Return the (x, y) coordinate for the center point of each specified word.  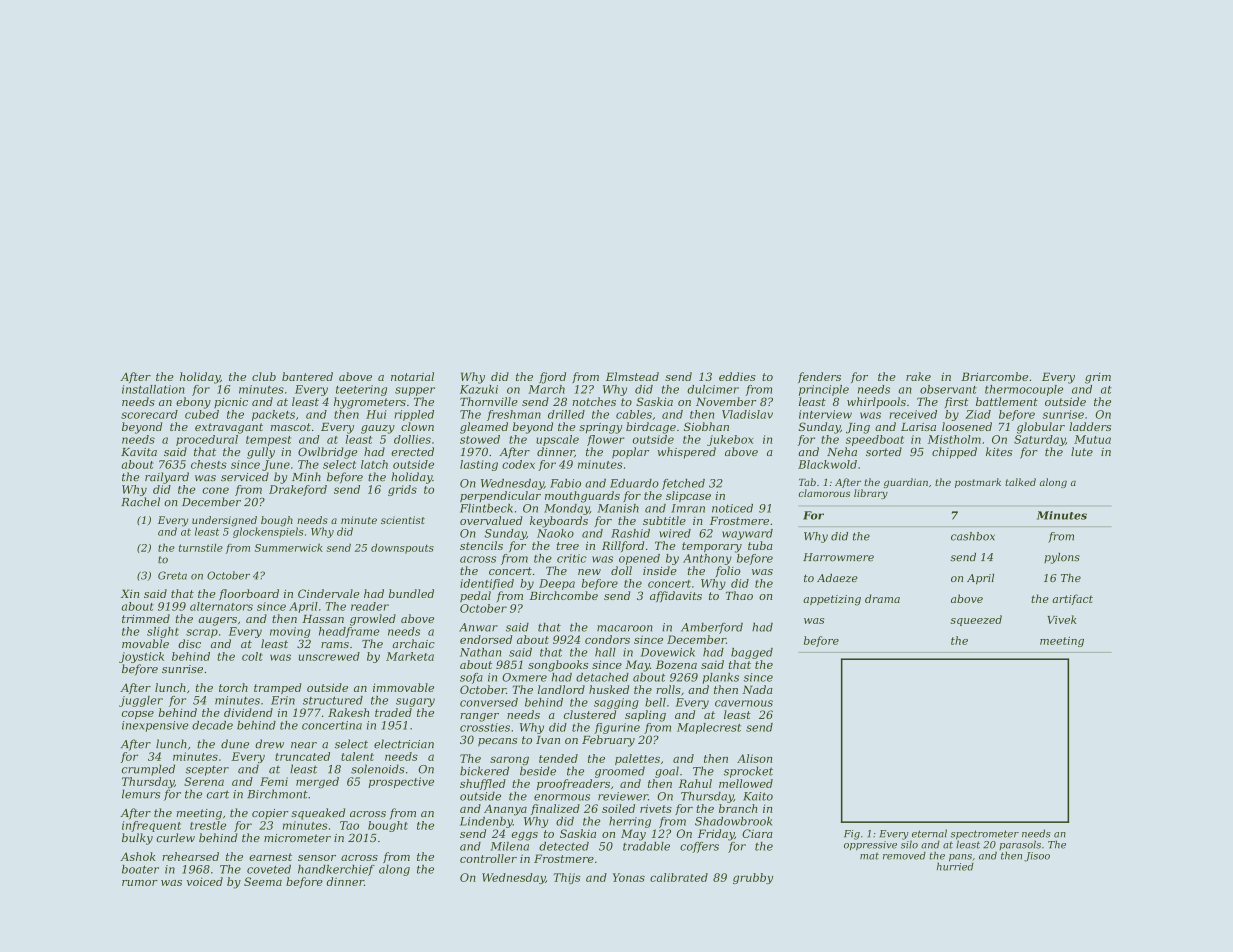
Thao (739, 595)
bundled (411, 593)
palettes (637, 759)
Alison (754, 758)
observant (948, 389)
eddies (737, 376)
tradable (646, 846)
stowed (480, 439)
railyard (167, 478)
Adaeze (837, 578)
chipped (954, 453)
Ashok (138, 856)
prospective (401, 782)
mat (869, 856)
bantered (307, 376)
